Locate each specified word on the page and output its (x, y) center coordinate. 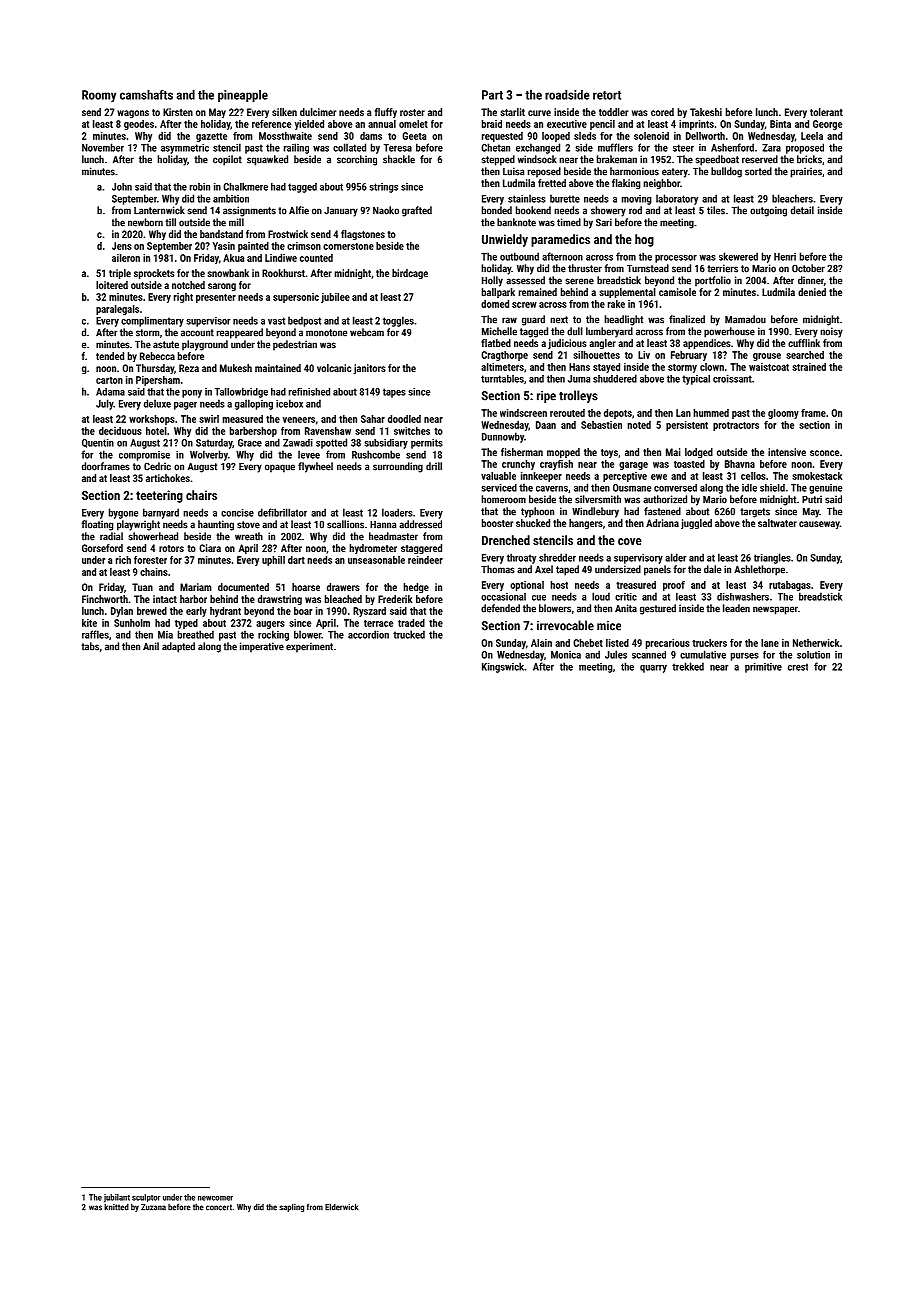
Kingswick (503, 667)
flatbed (496, 343)
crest (798, 667)
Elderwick (342, 1207)
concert (219, 1207)
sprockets (154, 274)
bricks (809, 159)
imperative (262, 647)
